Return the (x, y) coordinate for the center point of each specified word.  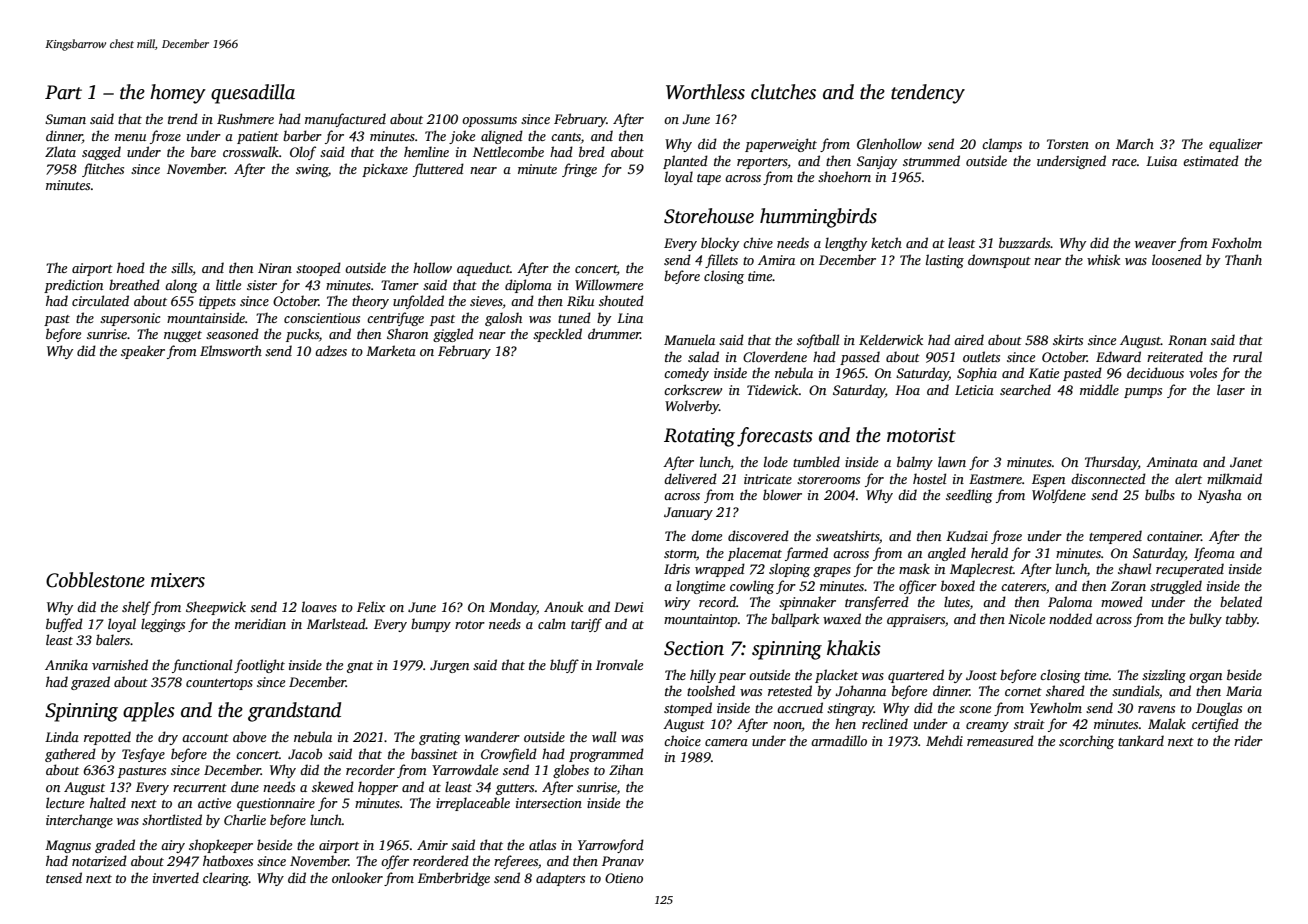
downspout (999, 261)
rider (1248, 740)
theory (370, 302)
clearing (226, 879)
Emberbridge (454, 879)
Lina (630, 318)
